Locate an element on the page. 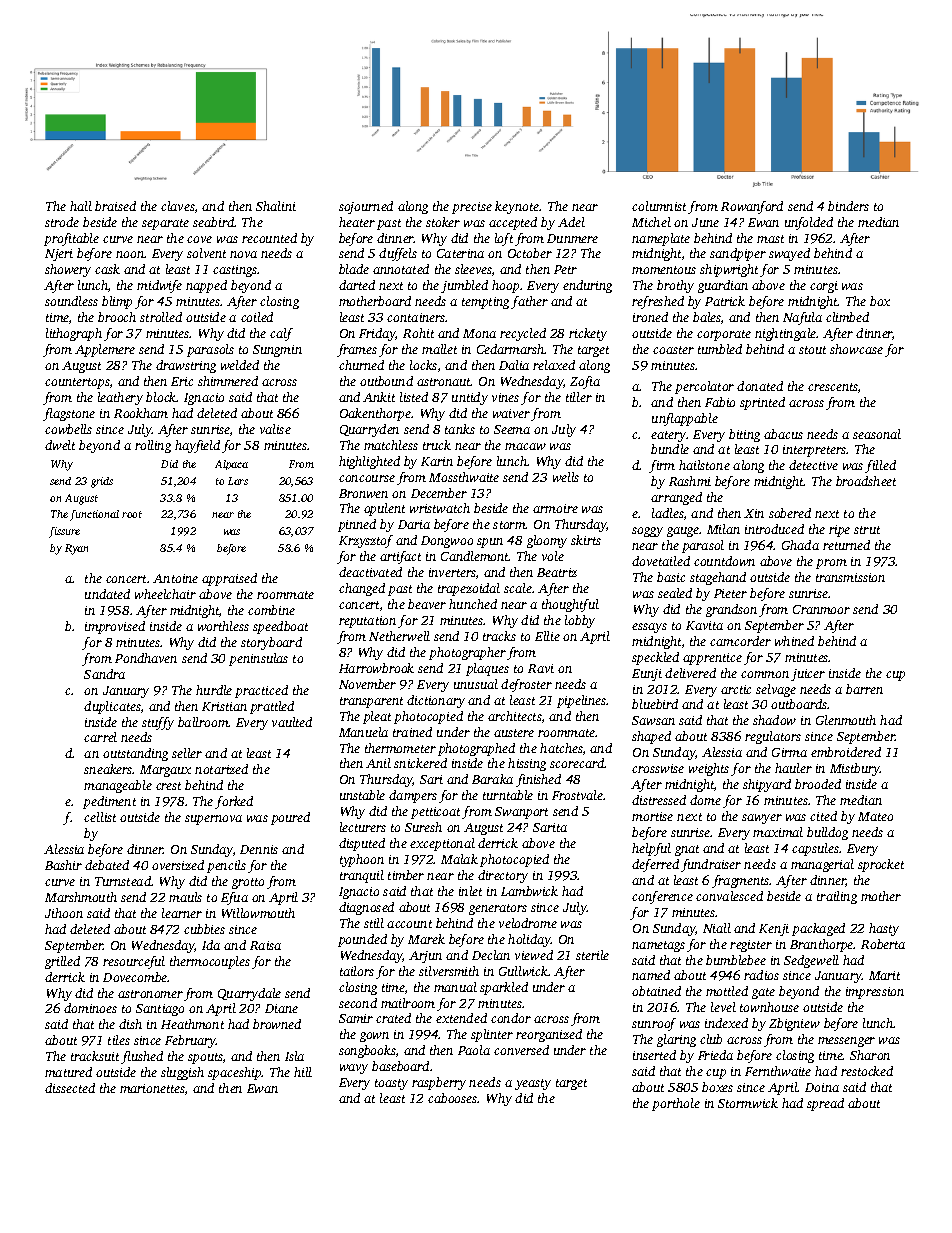 This image has height=1233, width=952. hurdle is located at coordinates (214, 690).
